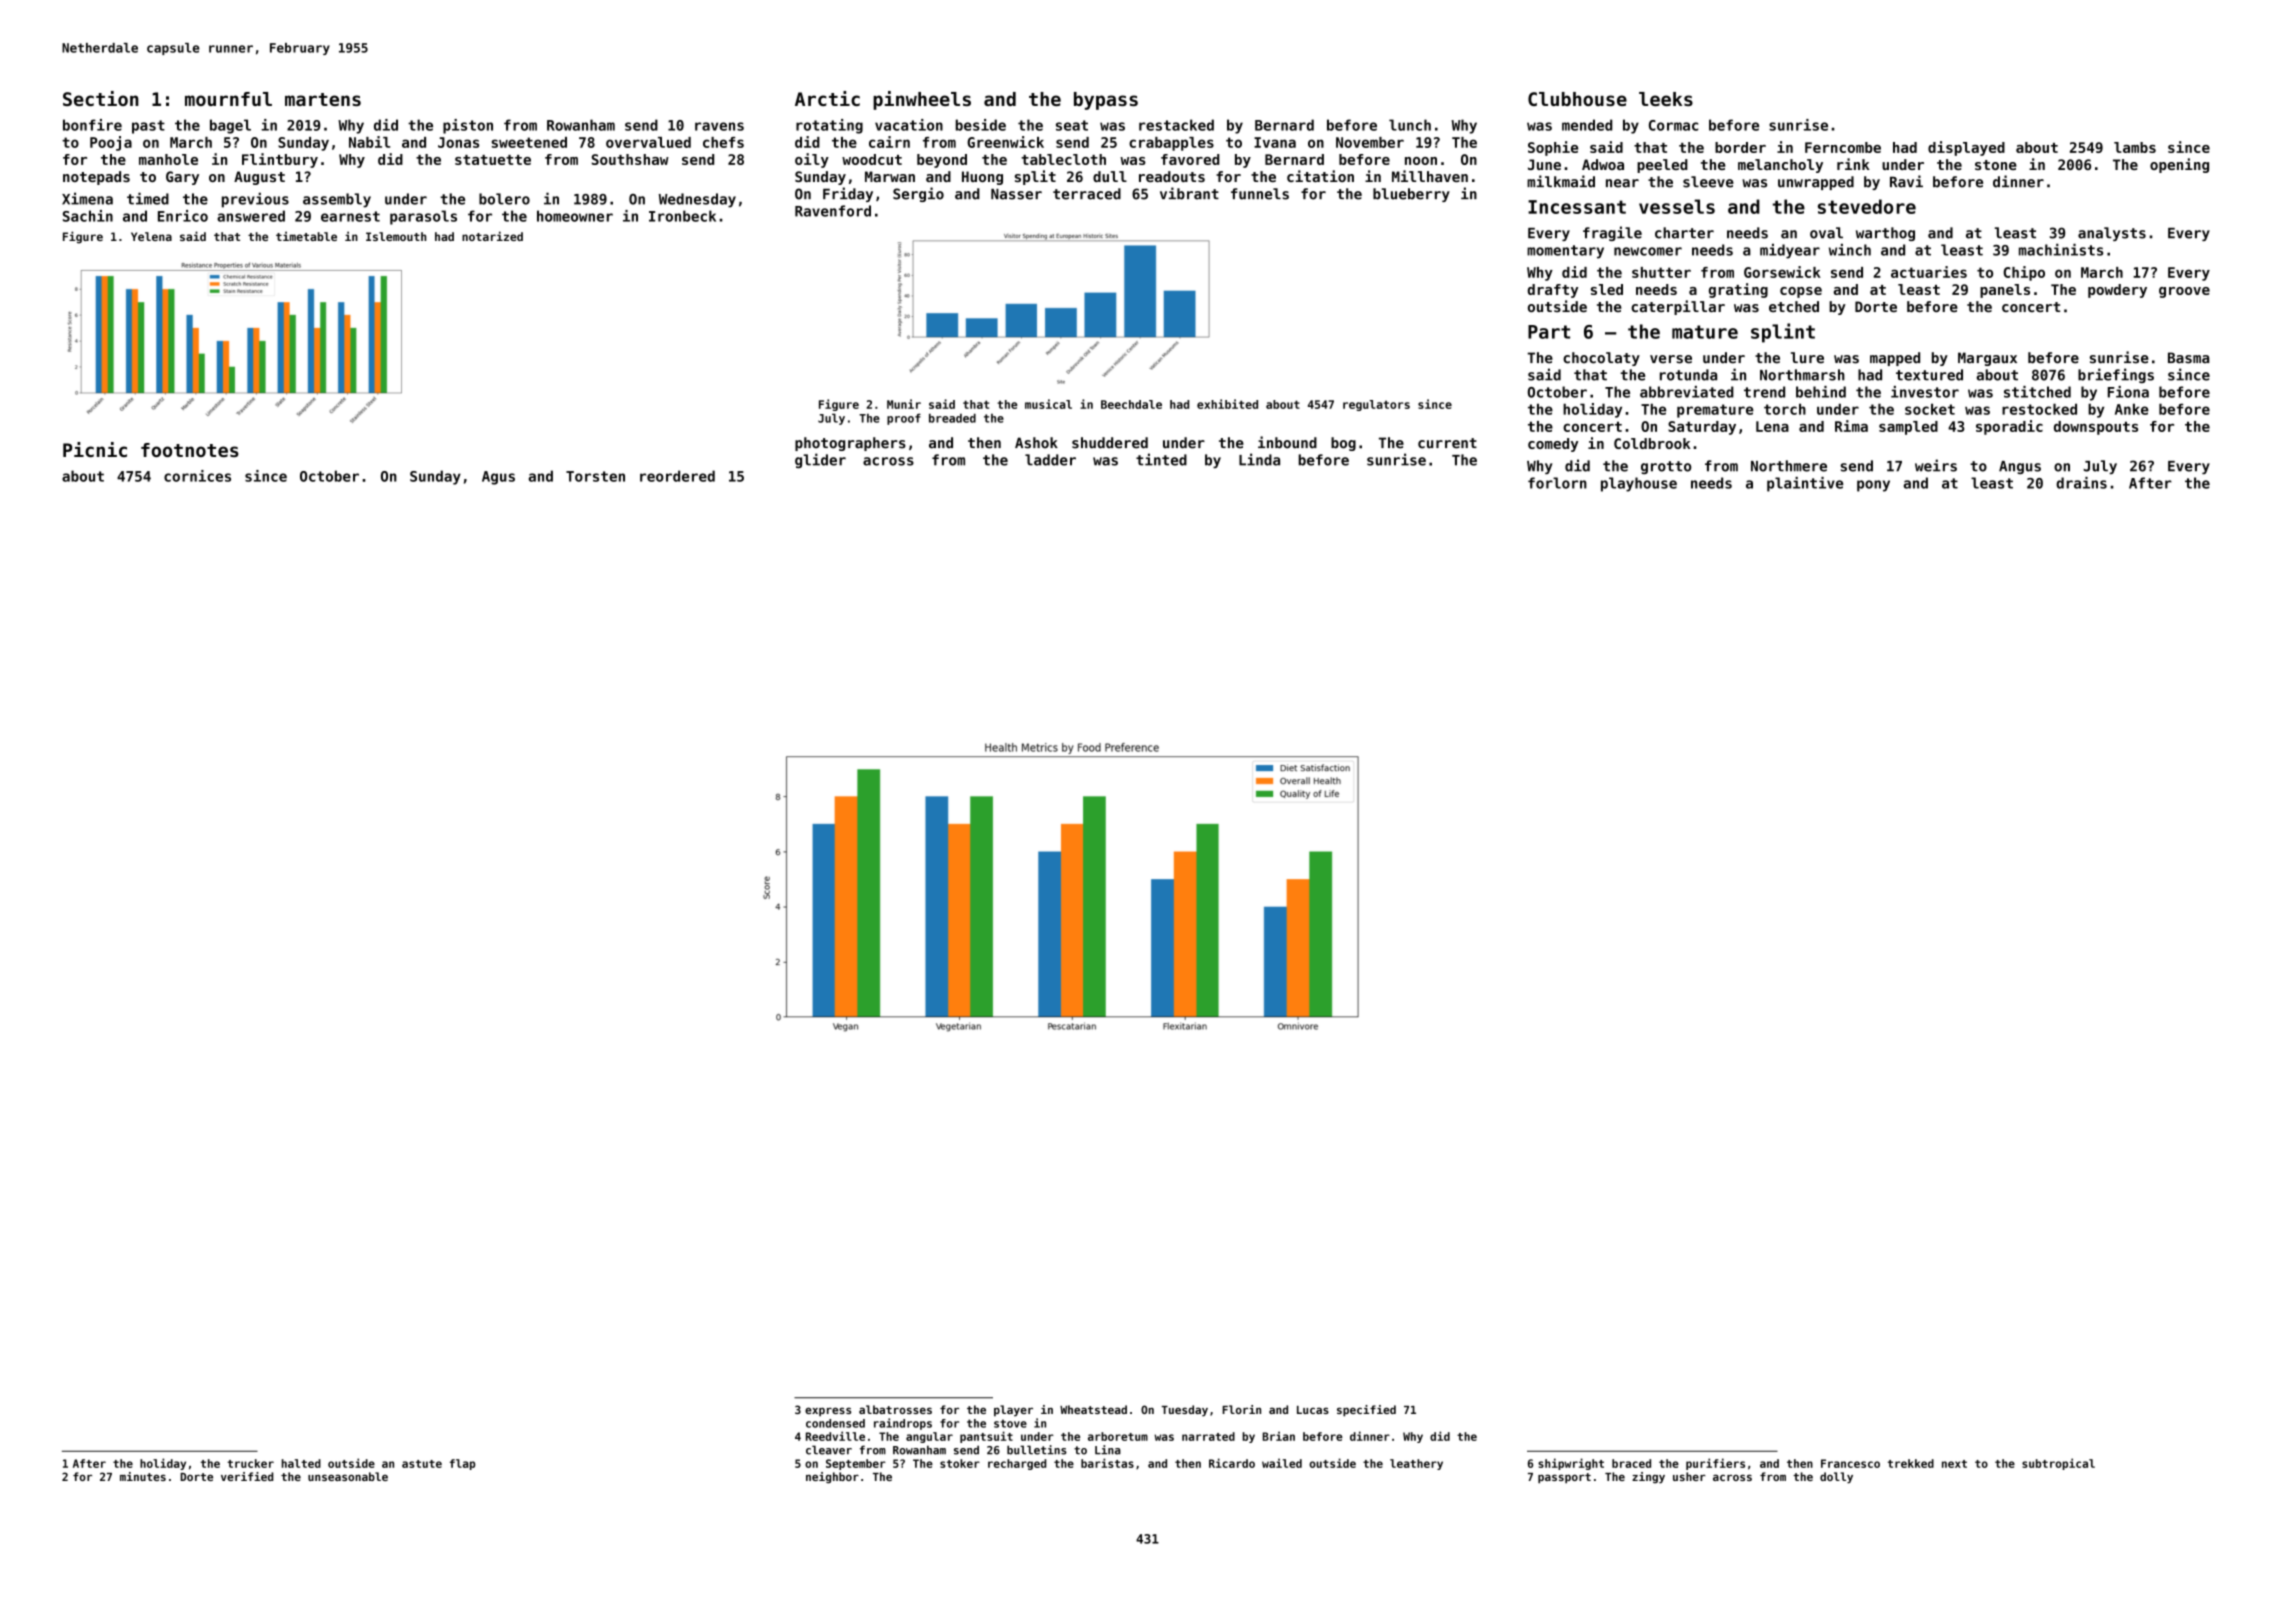 This screenshot has width=2272, height=1606. I want to click on drains, so click(2081, 483).
